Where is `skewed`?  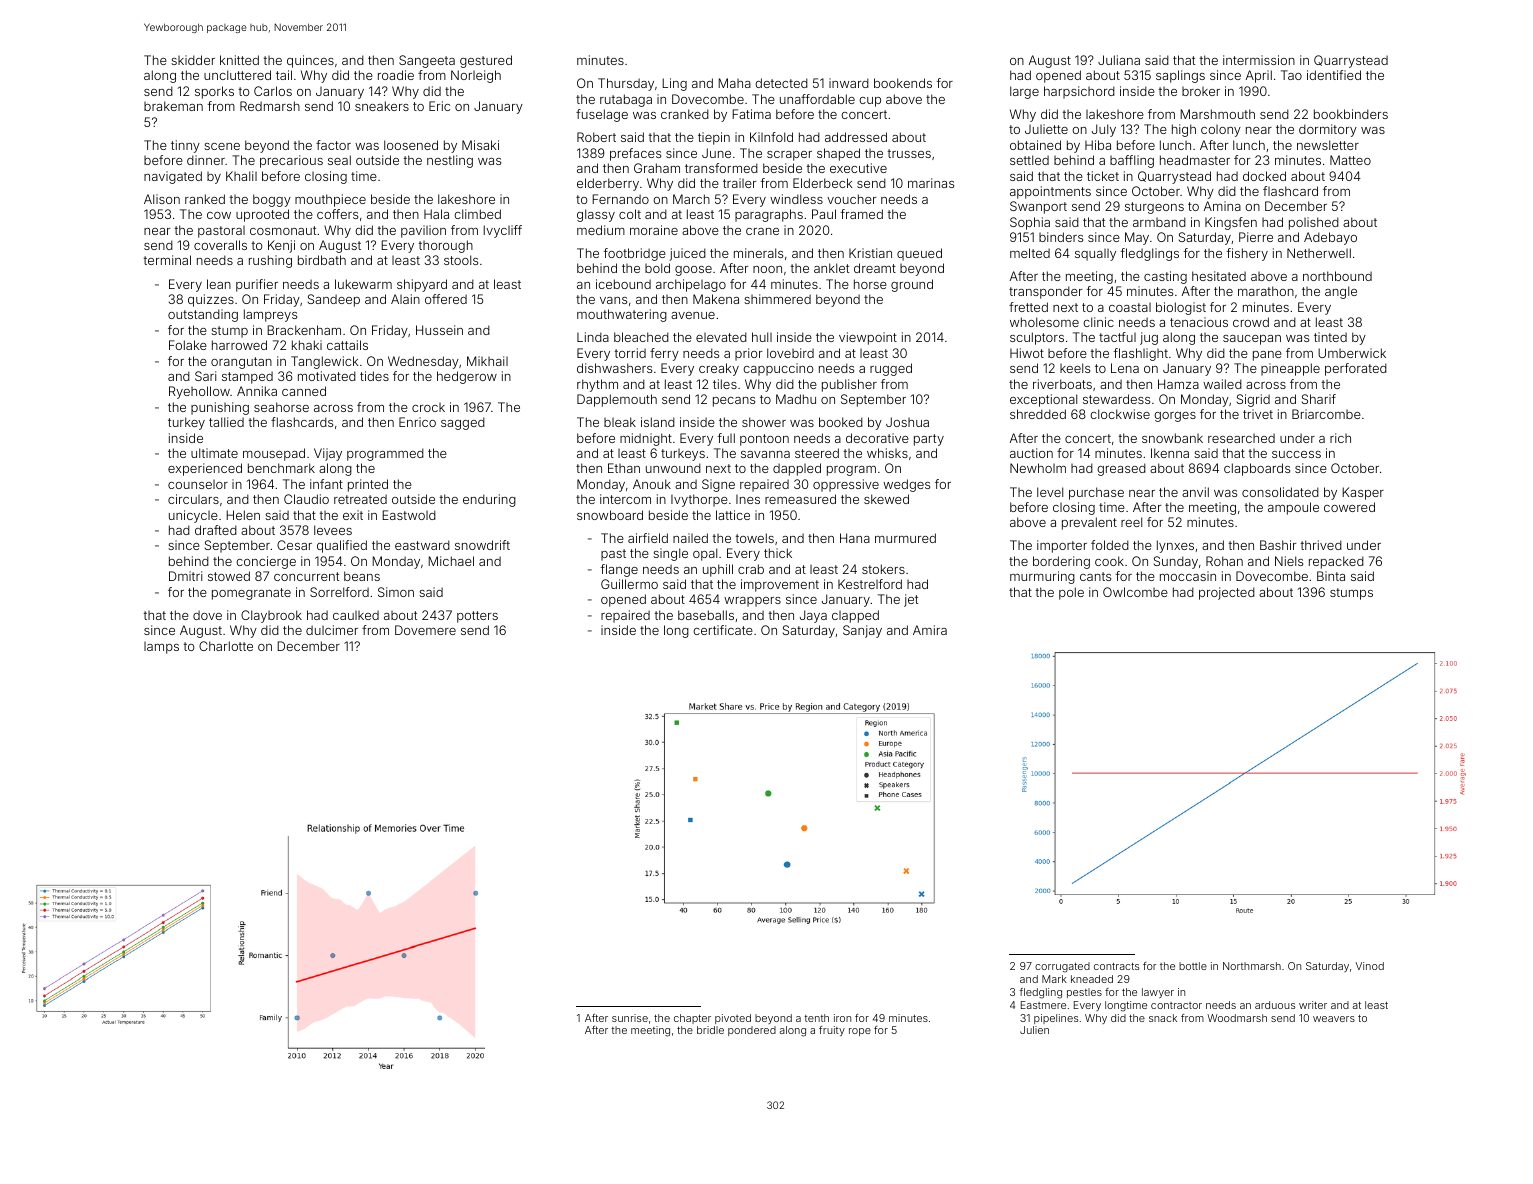
skewed is located at coordinates (886, 499).
